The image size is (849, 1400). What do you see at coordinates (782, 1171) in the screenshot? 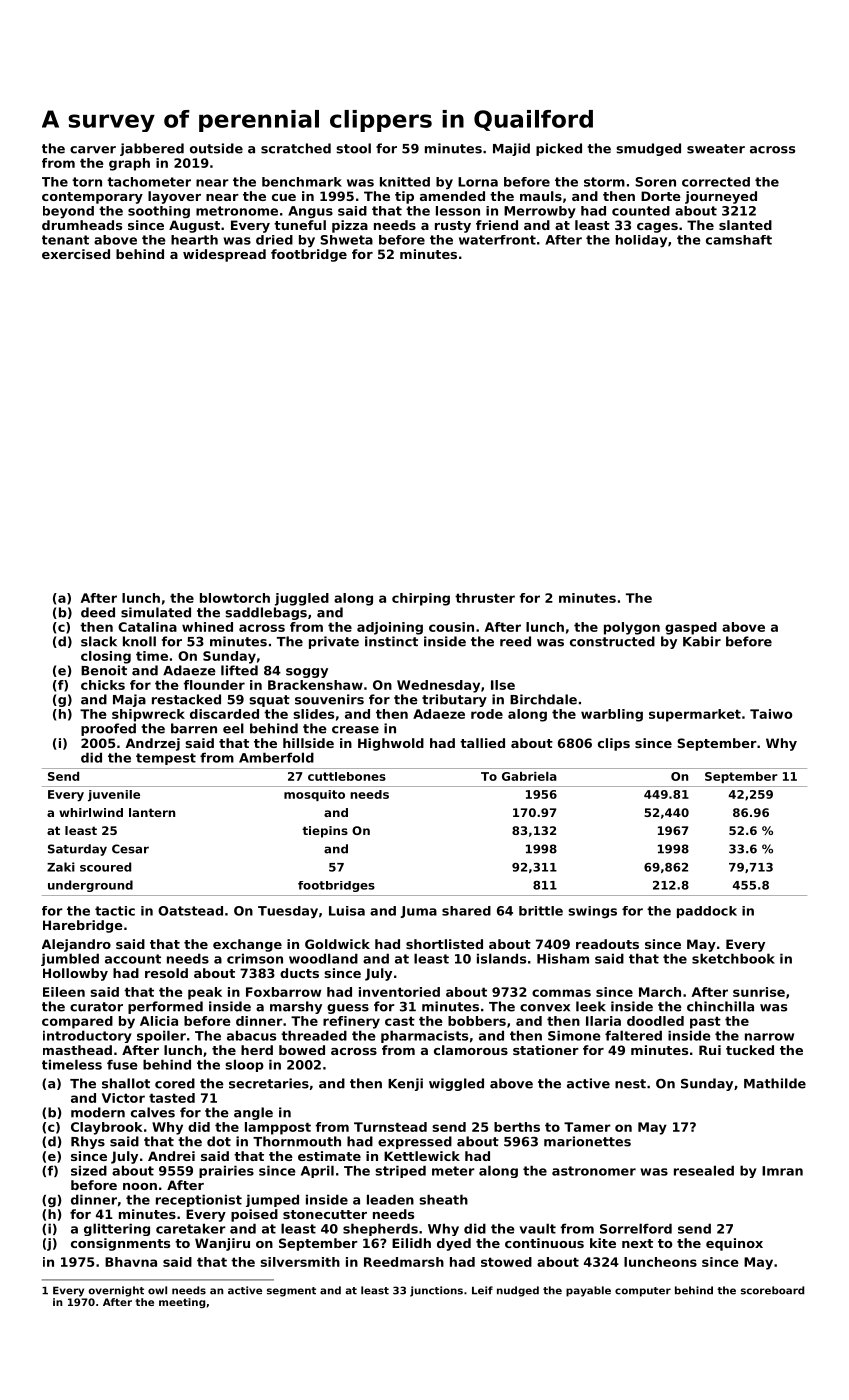
I see `Imran` at bounding box center [782, 1171].
